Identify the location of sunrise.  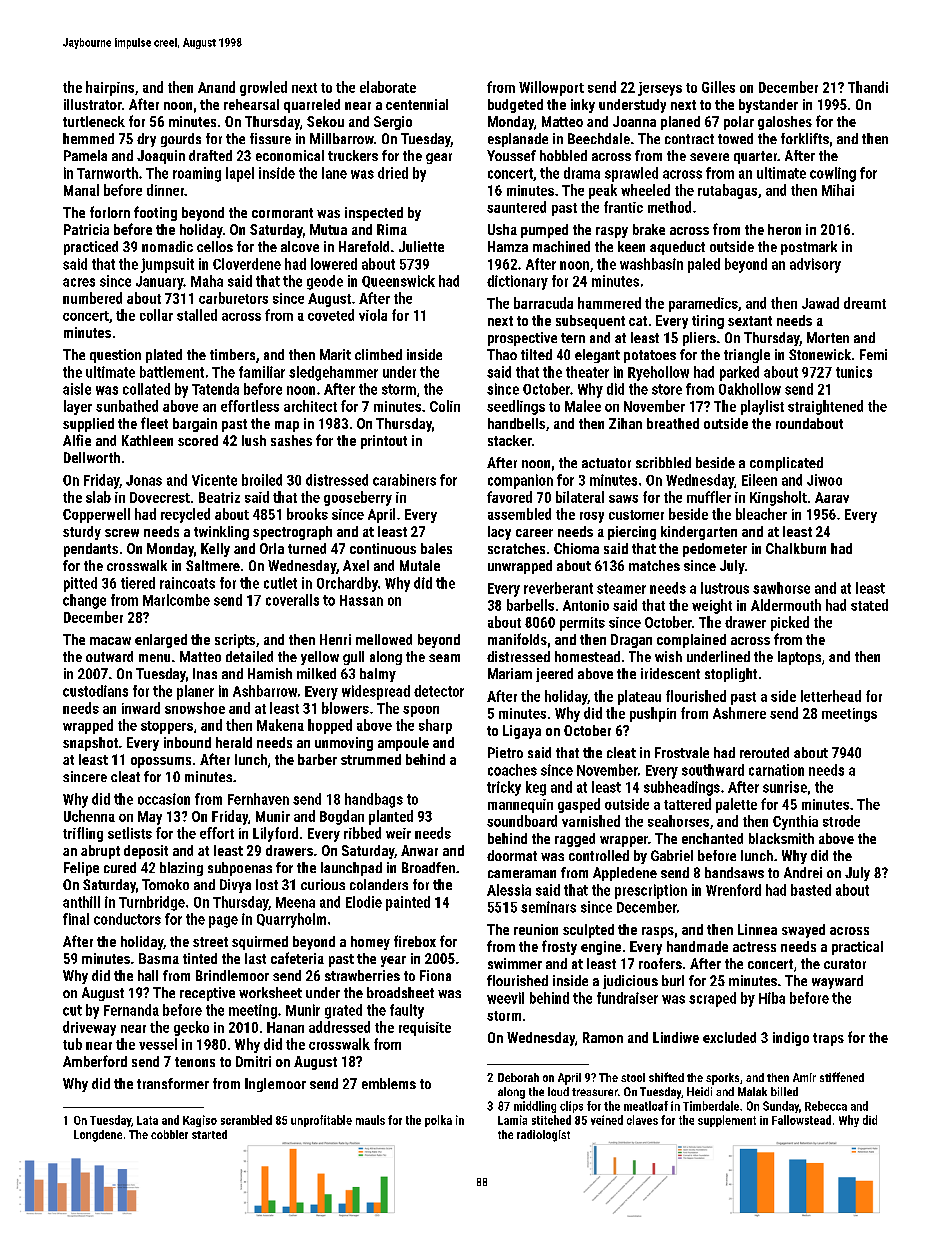
(785, 787).
